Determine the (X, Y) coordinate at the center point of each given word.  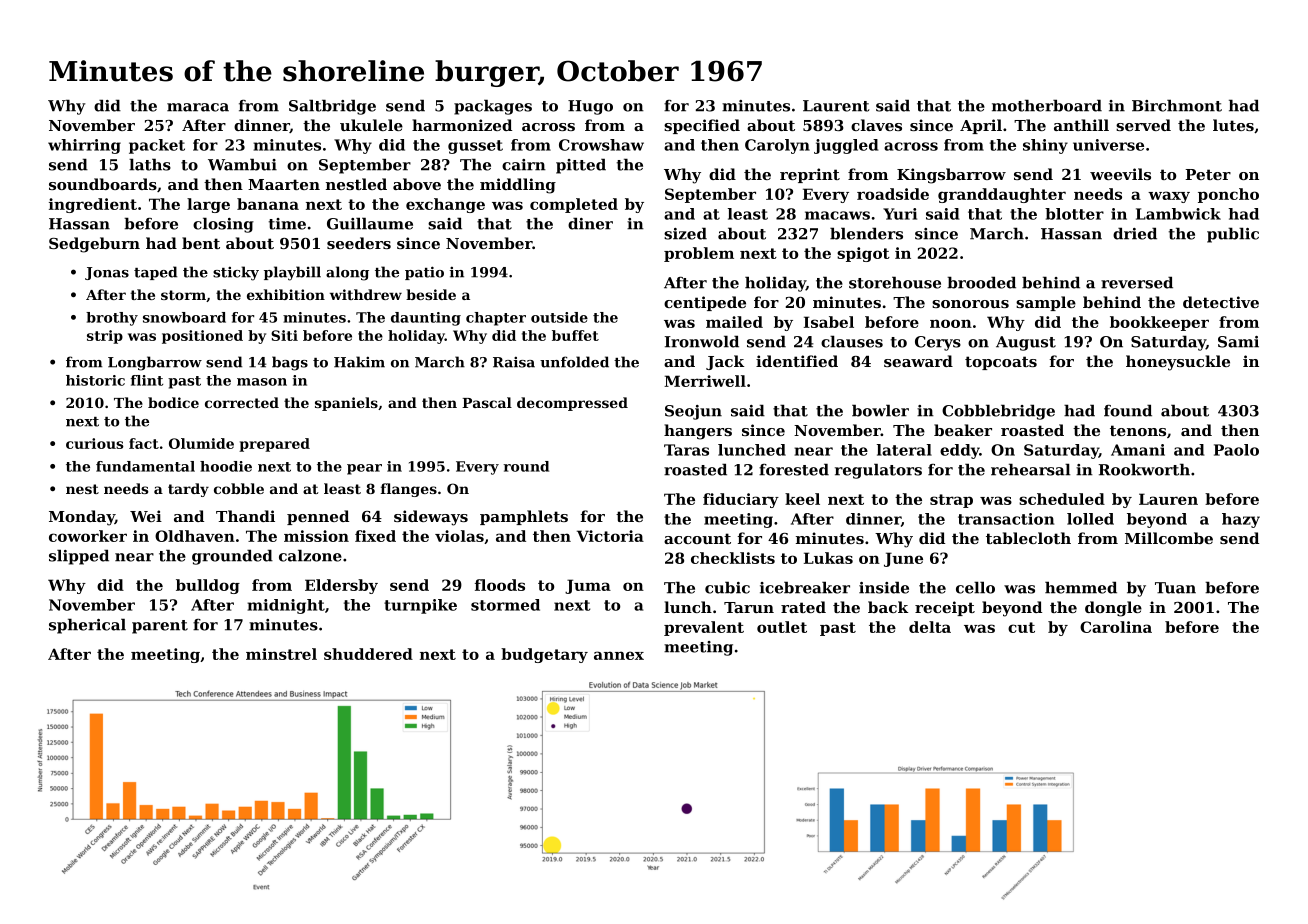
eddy (960, 451)
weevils (1120, 174)
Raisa (514, 362)
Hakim (359, 362)
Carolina (1116, 627)
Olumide (201, 443)
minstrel (281, 654)
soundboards (103, 184)
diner (590, 224)
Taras (686, 450)
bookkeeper (1159, 323)
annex (619, 655)
